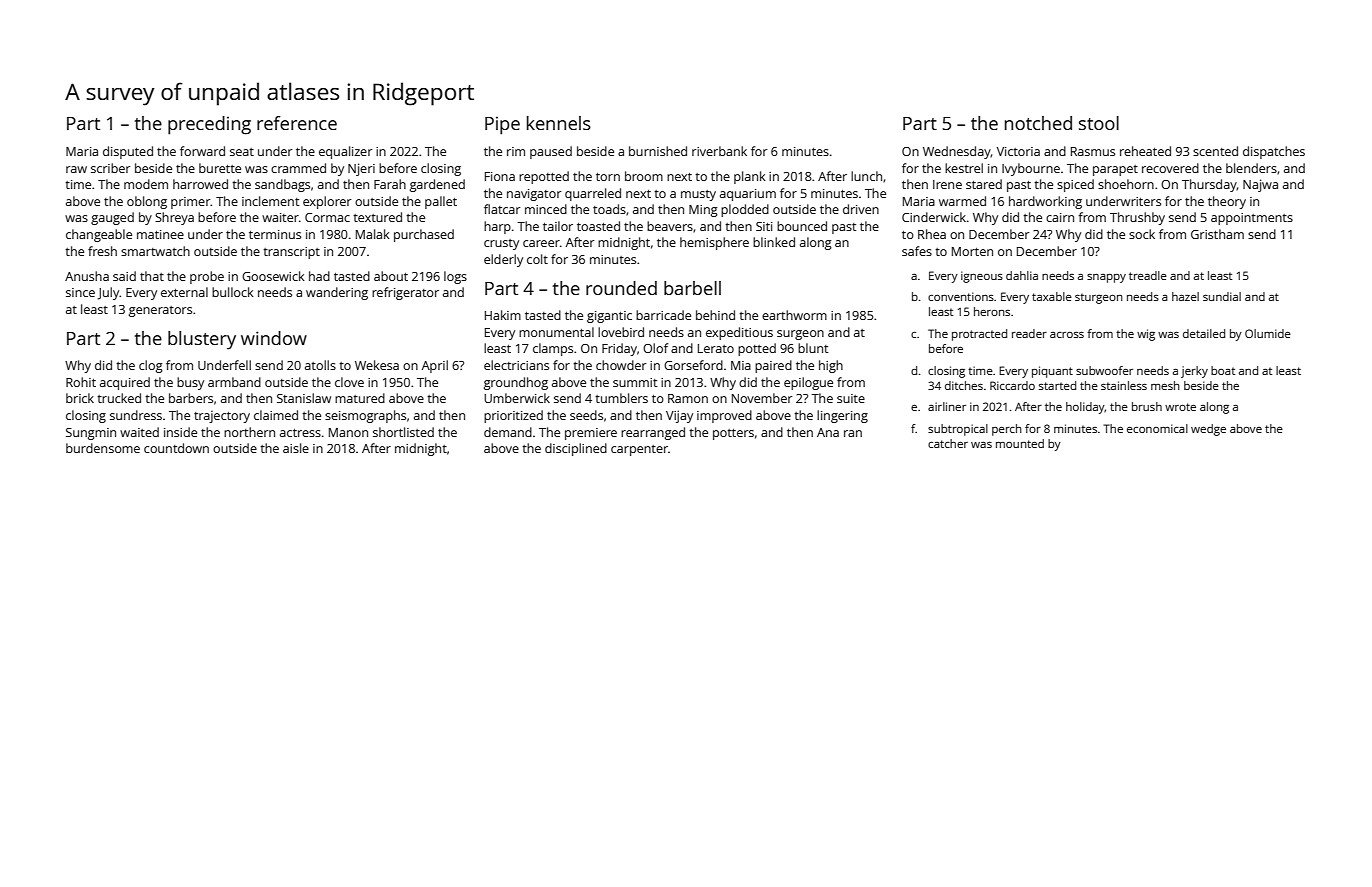 The width and height of the document is (1372, 887). I want to click on Victoria, so click(1018, 151).
